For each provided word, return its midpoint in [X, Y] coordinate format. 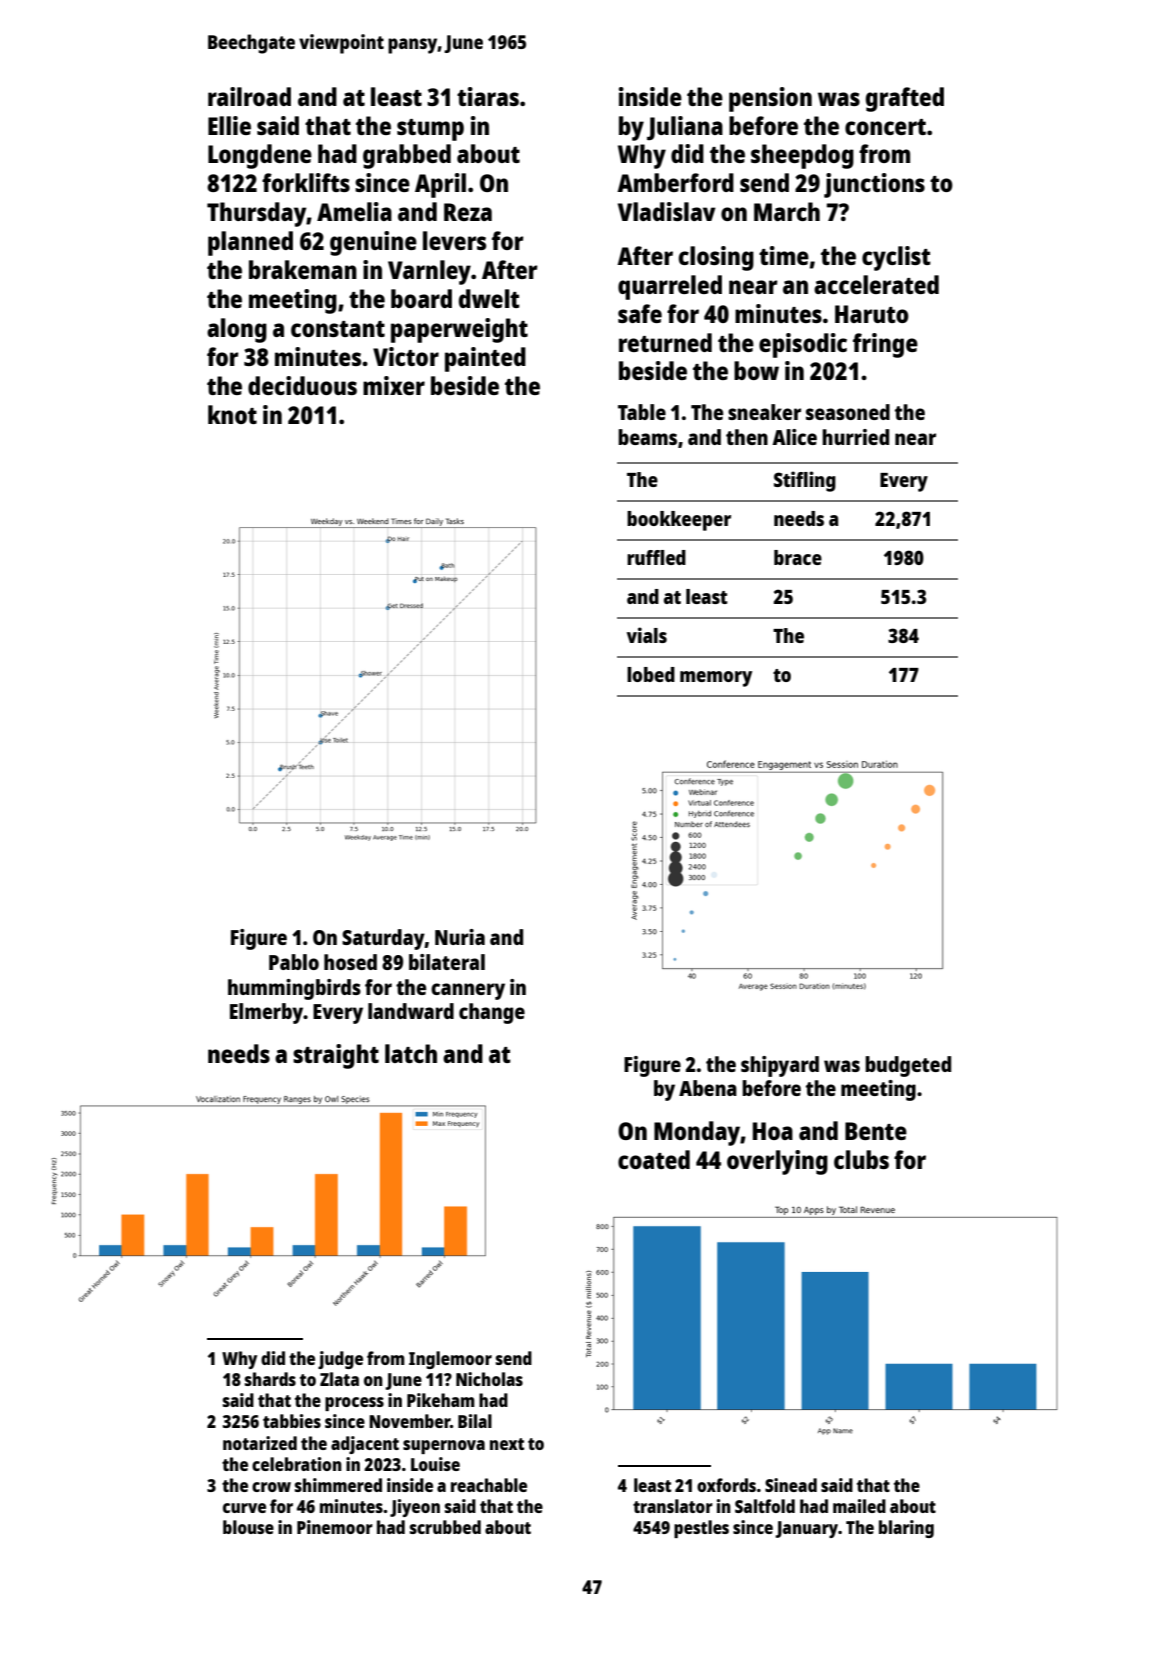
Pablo [294, 962]
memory [716, 679]
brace [798, 557]
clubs [861, 1159]
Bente [876, 1131]
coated [654, 1159]
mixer [394, 385]
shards [270, 1379]
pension [770, 99]
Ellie [229, 125]
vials [647, 635]
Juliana [685, 128]
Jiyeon [415, 1508]
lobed [651, 674]
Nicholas [489, 1379]
